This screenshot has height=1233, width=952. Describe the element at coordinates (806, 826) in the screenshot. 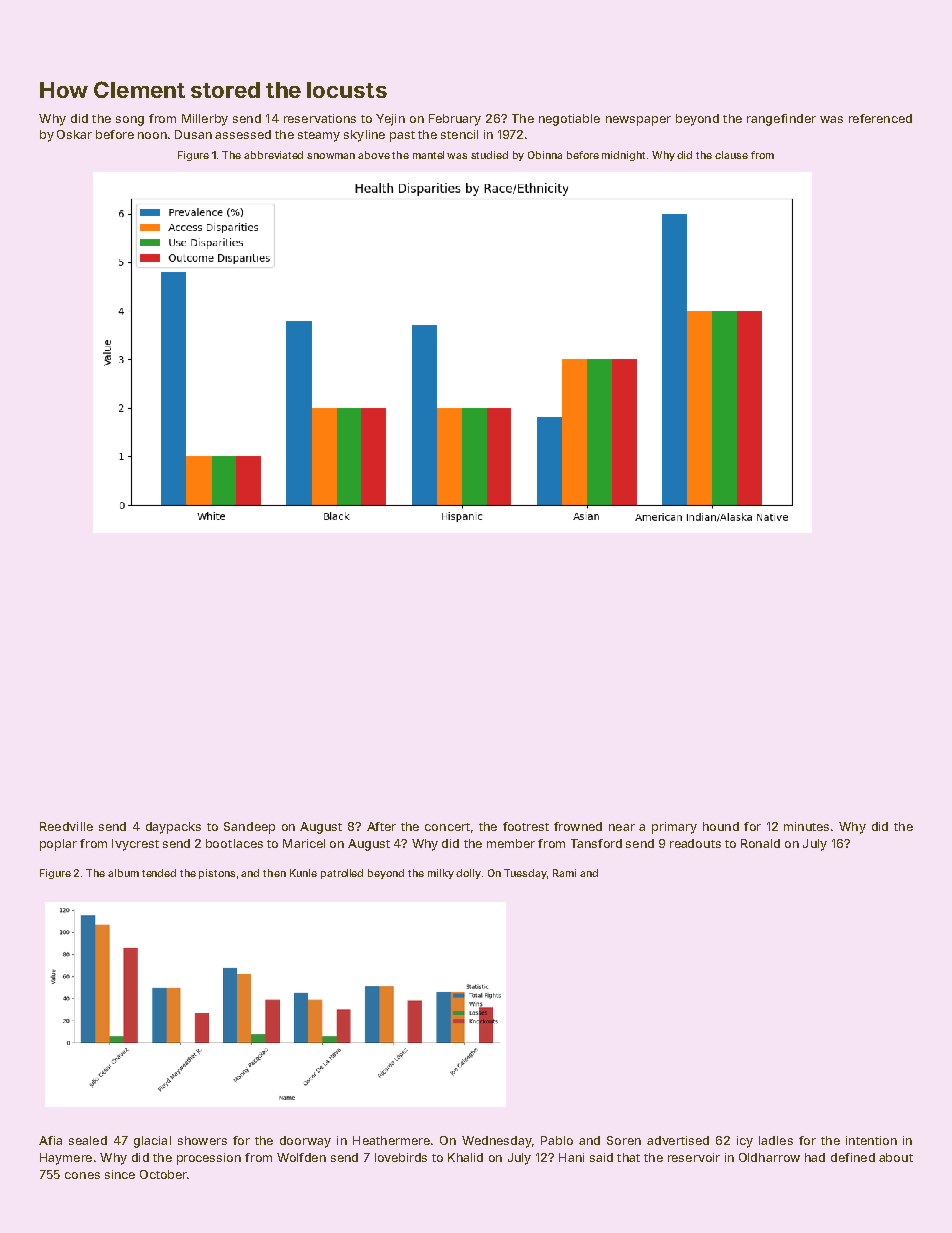

I see `minutes` at that location.
